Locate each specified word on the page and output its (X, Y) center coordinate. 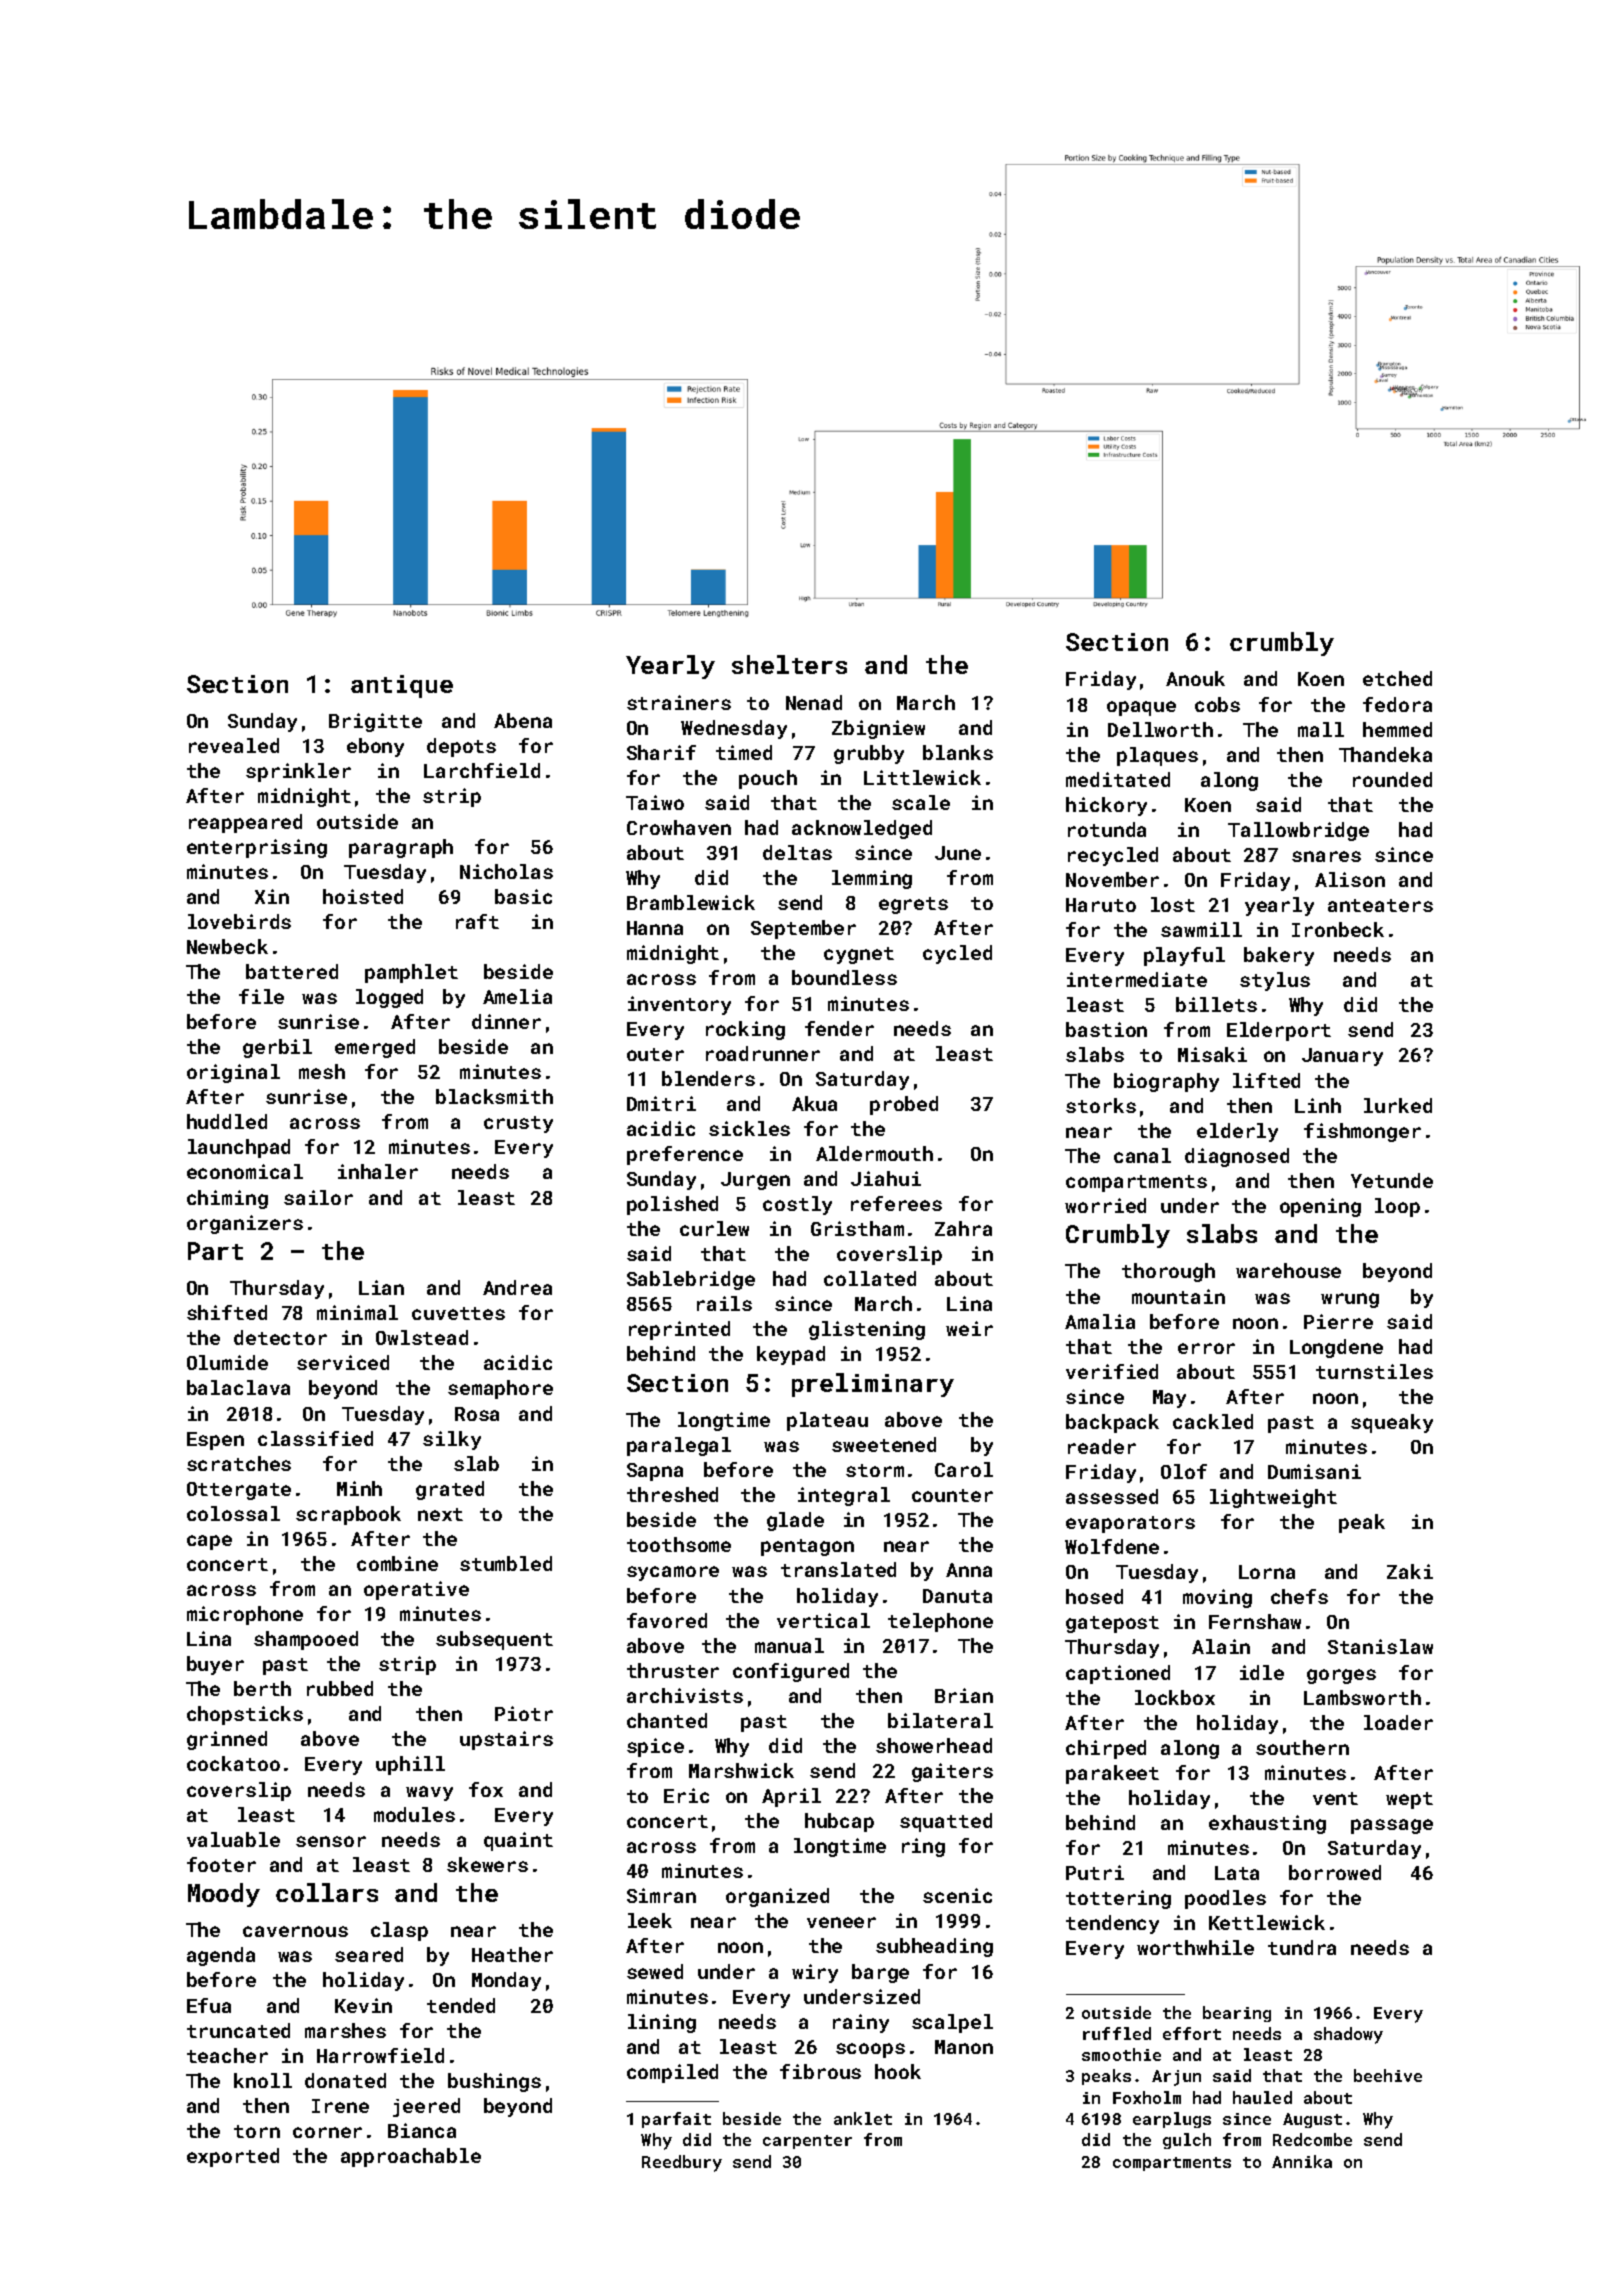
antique (402, 686)
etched (1397, 678)
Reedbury (682, 2163)
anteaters (1380, 905)
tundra (1302, 1947)
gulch (1187, 2141)
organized (777, 1897)
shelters (789, 664)
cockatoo (233, 1763)
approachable (411, 2157)
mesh (322, 1071)
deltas (797, 852)
